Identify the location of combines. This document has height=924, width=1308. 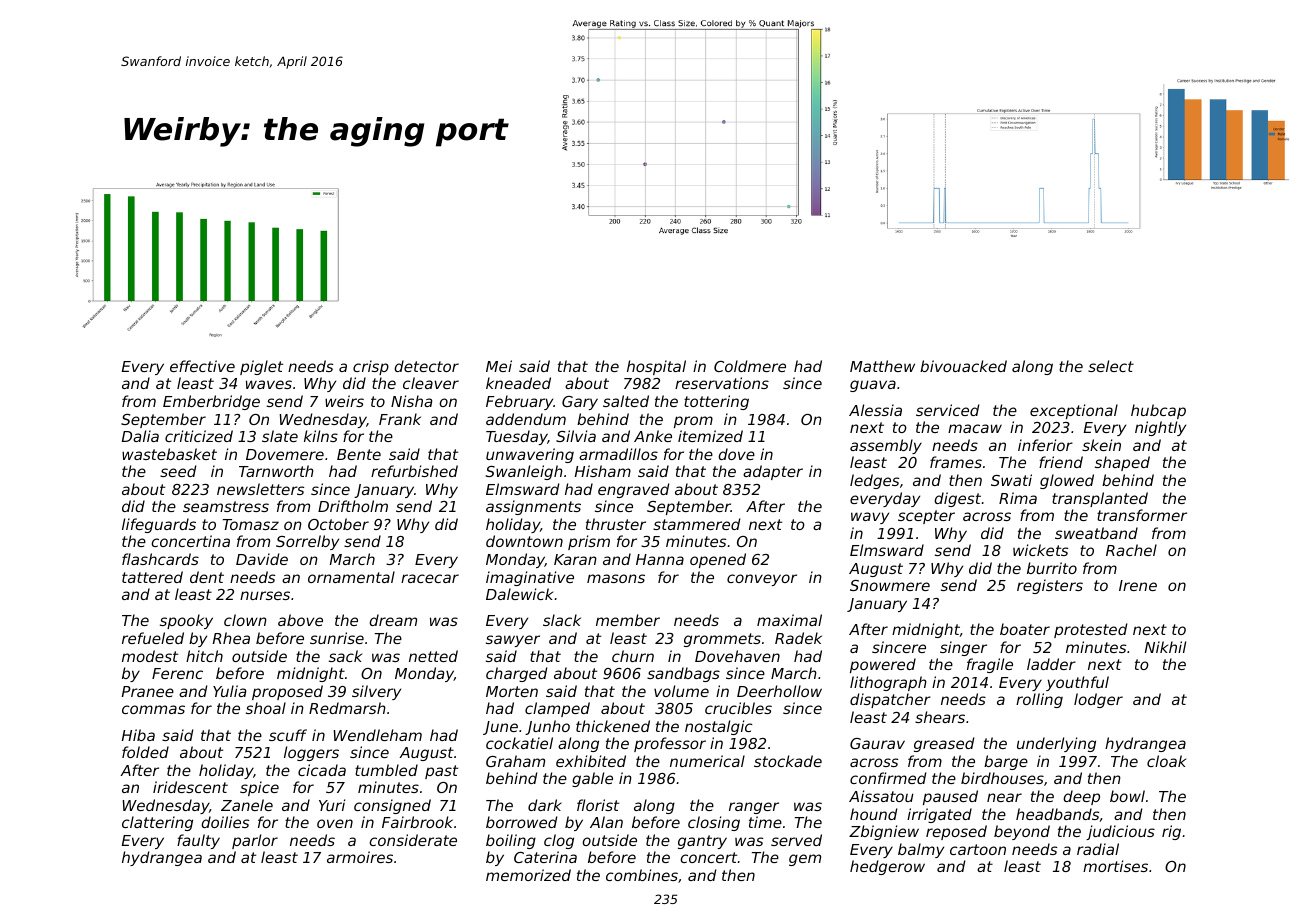
(642, 875).
